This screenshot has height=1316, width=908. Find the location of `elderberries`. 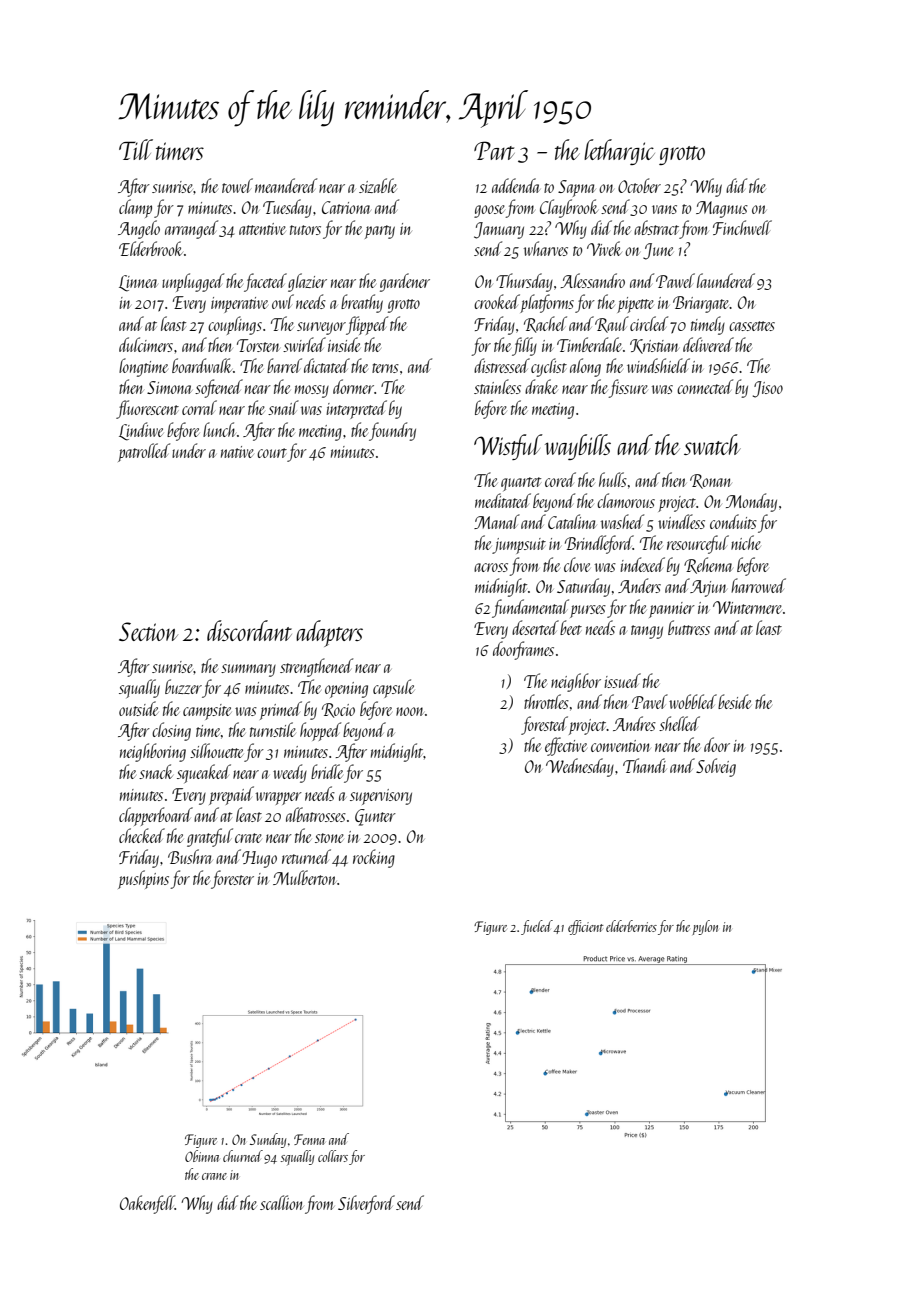

elderberries is located at coordinates (631, 926).
